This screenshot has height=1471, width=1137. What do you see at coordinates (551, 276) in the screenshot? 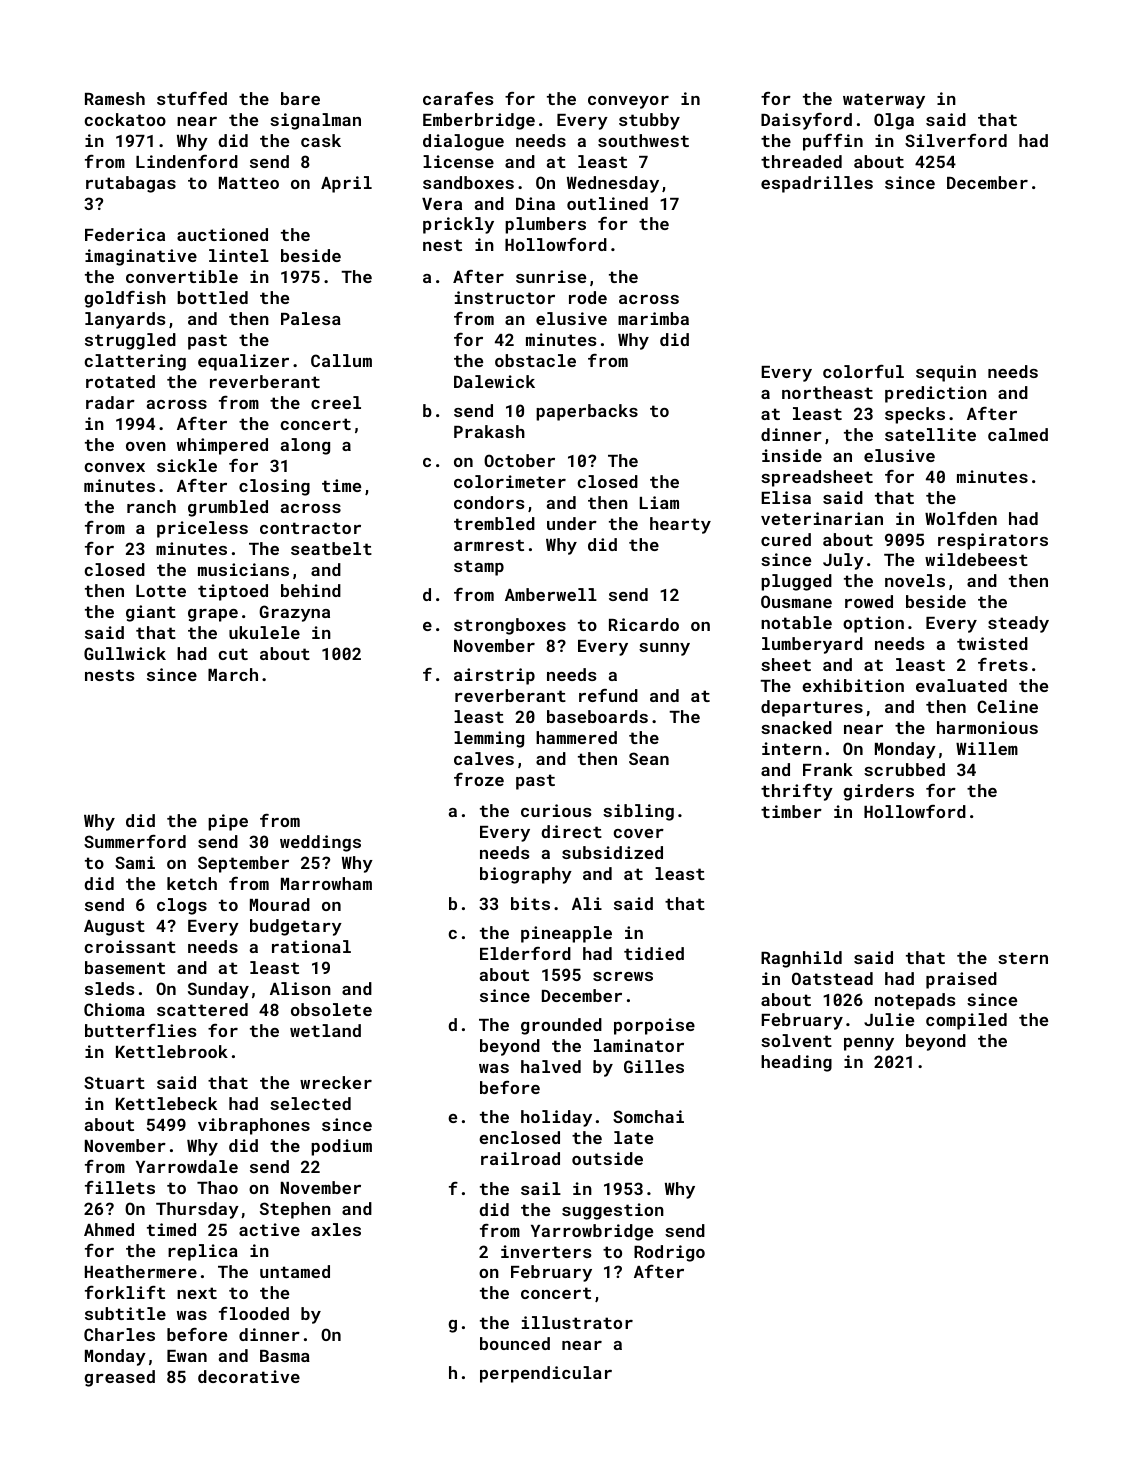
I see `sunrise` at bounding box center [551, 276].
